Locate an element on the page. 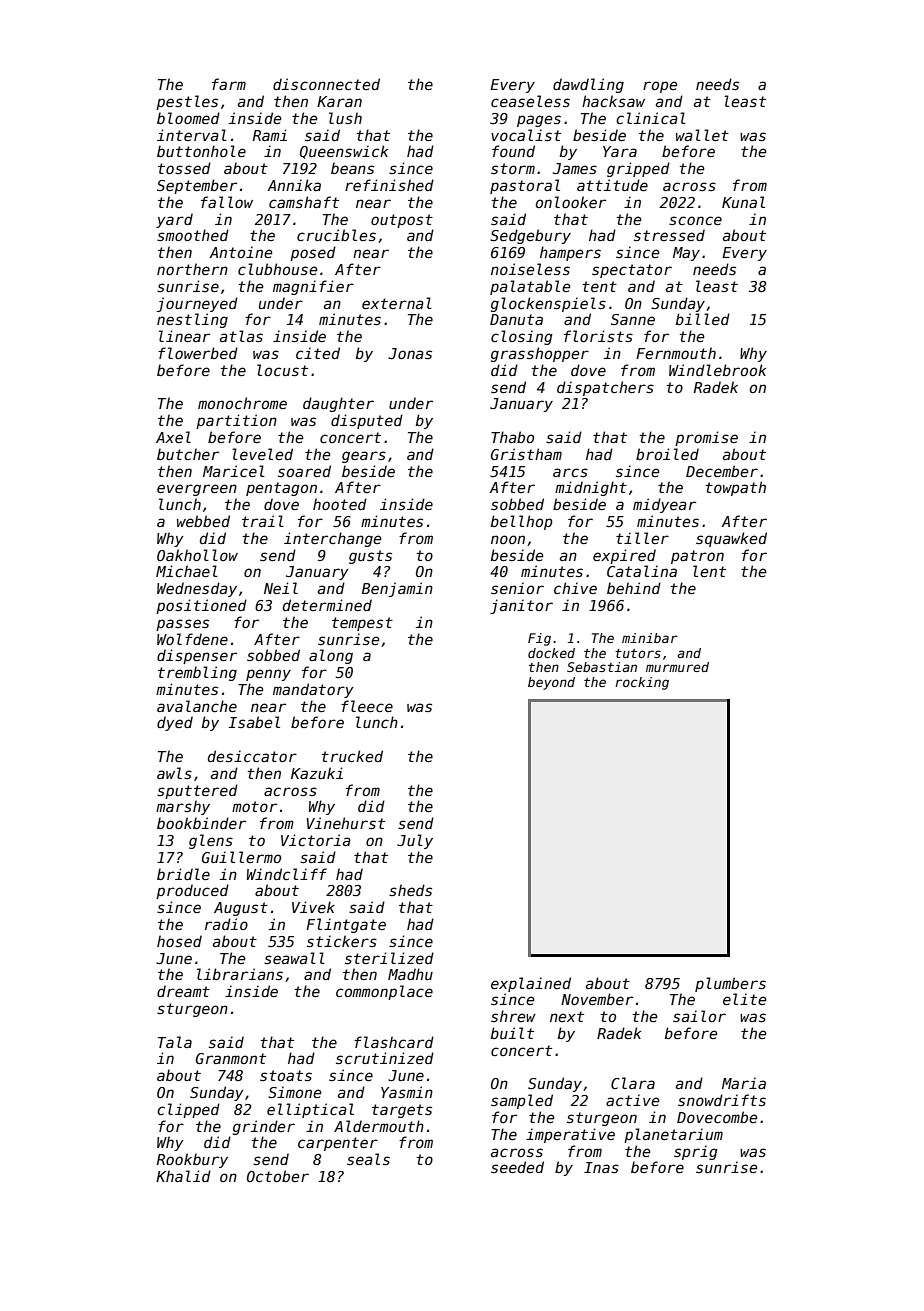 This page has height=1311, width=924. dispatchers is located at coordinates (605, 388).
